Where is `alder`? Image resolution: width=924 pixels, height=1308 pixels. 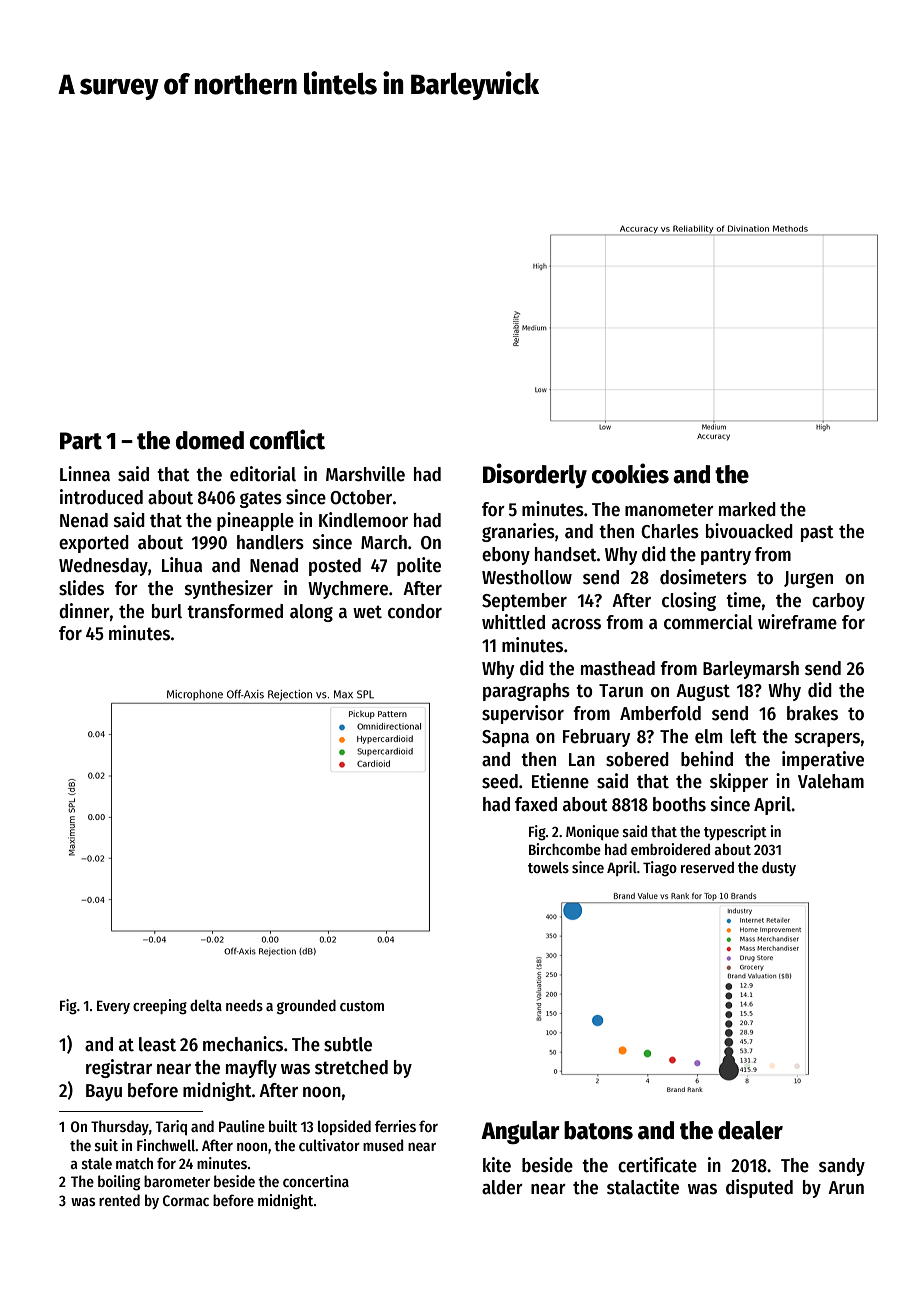
alder is located at coordinates (502, 1187).
